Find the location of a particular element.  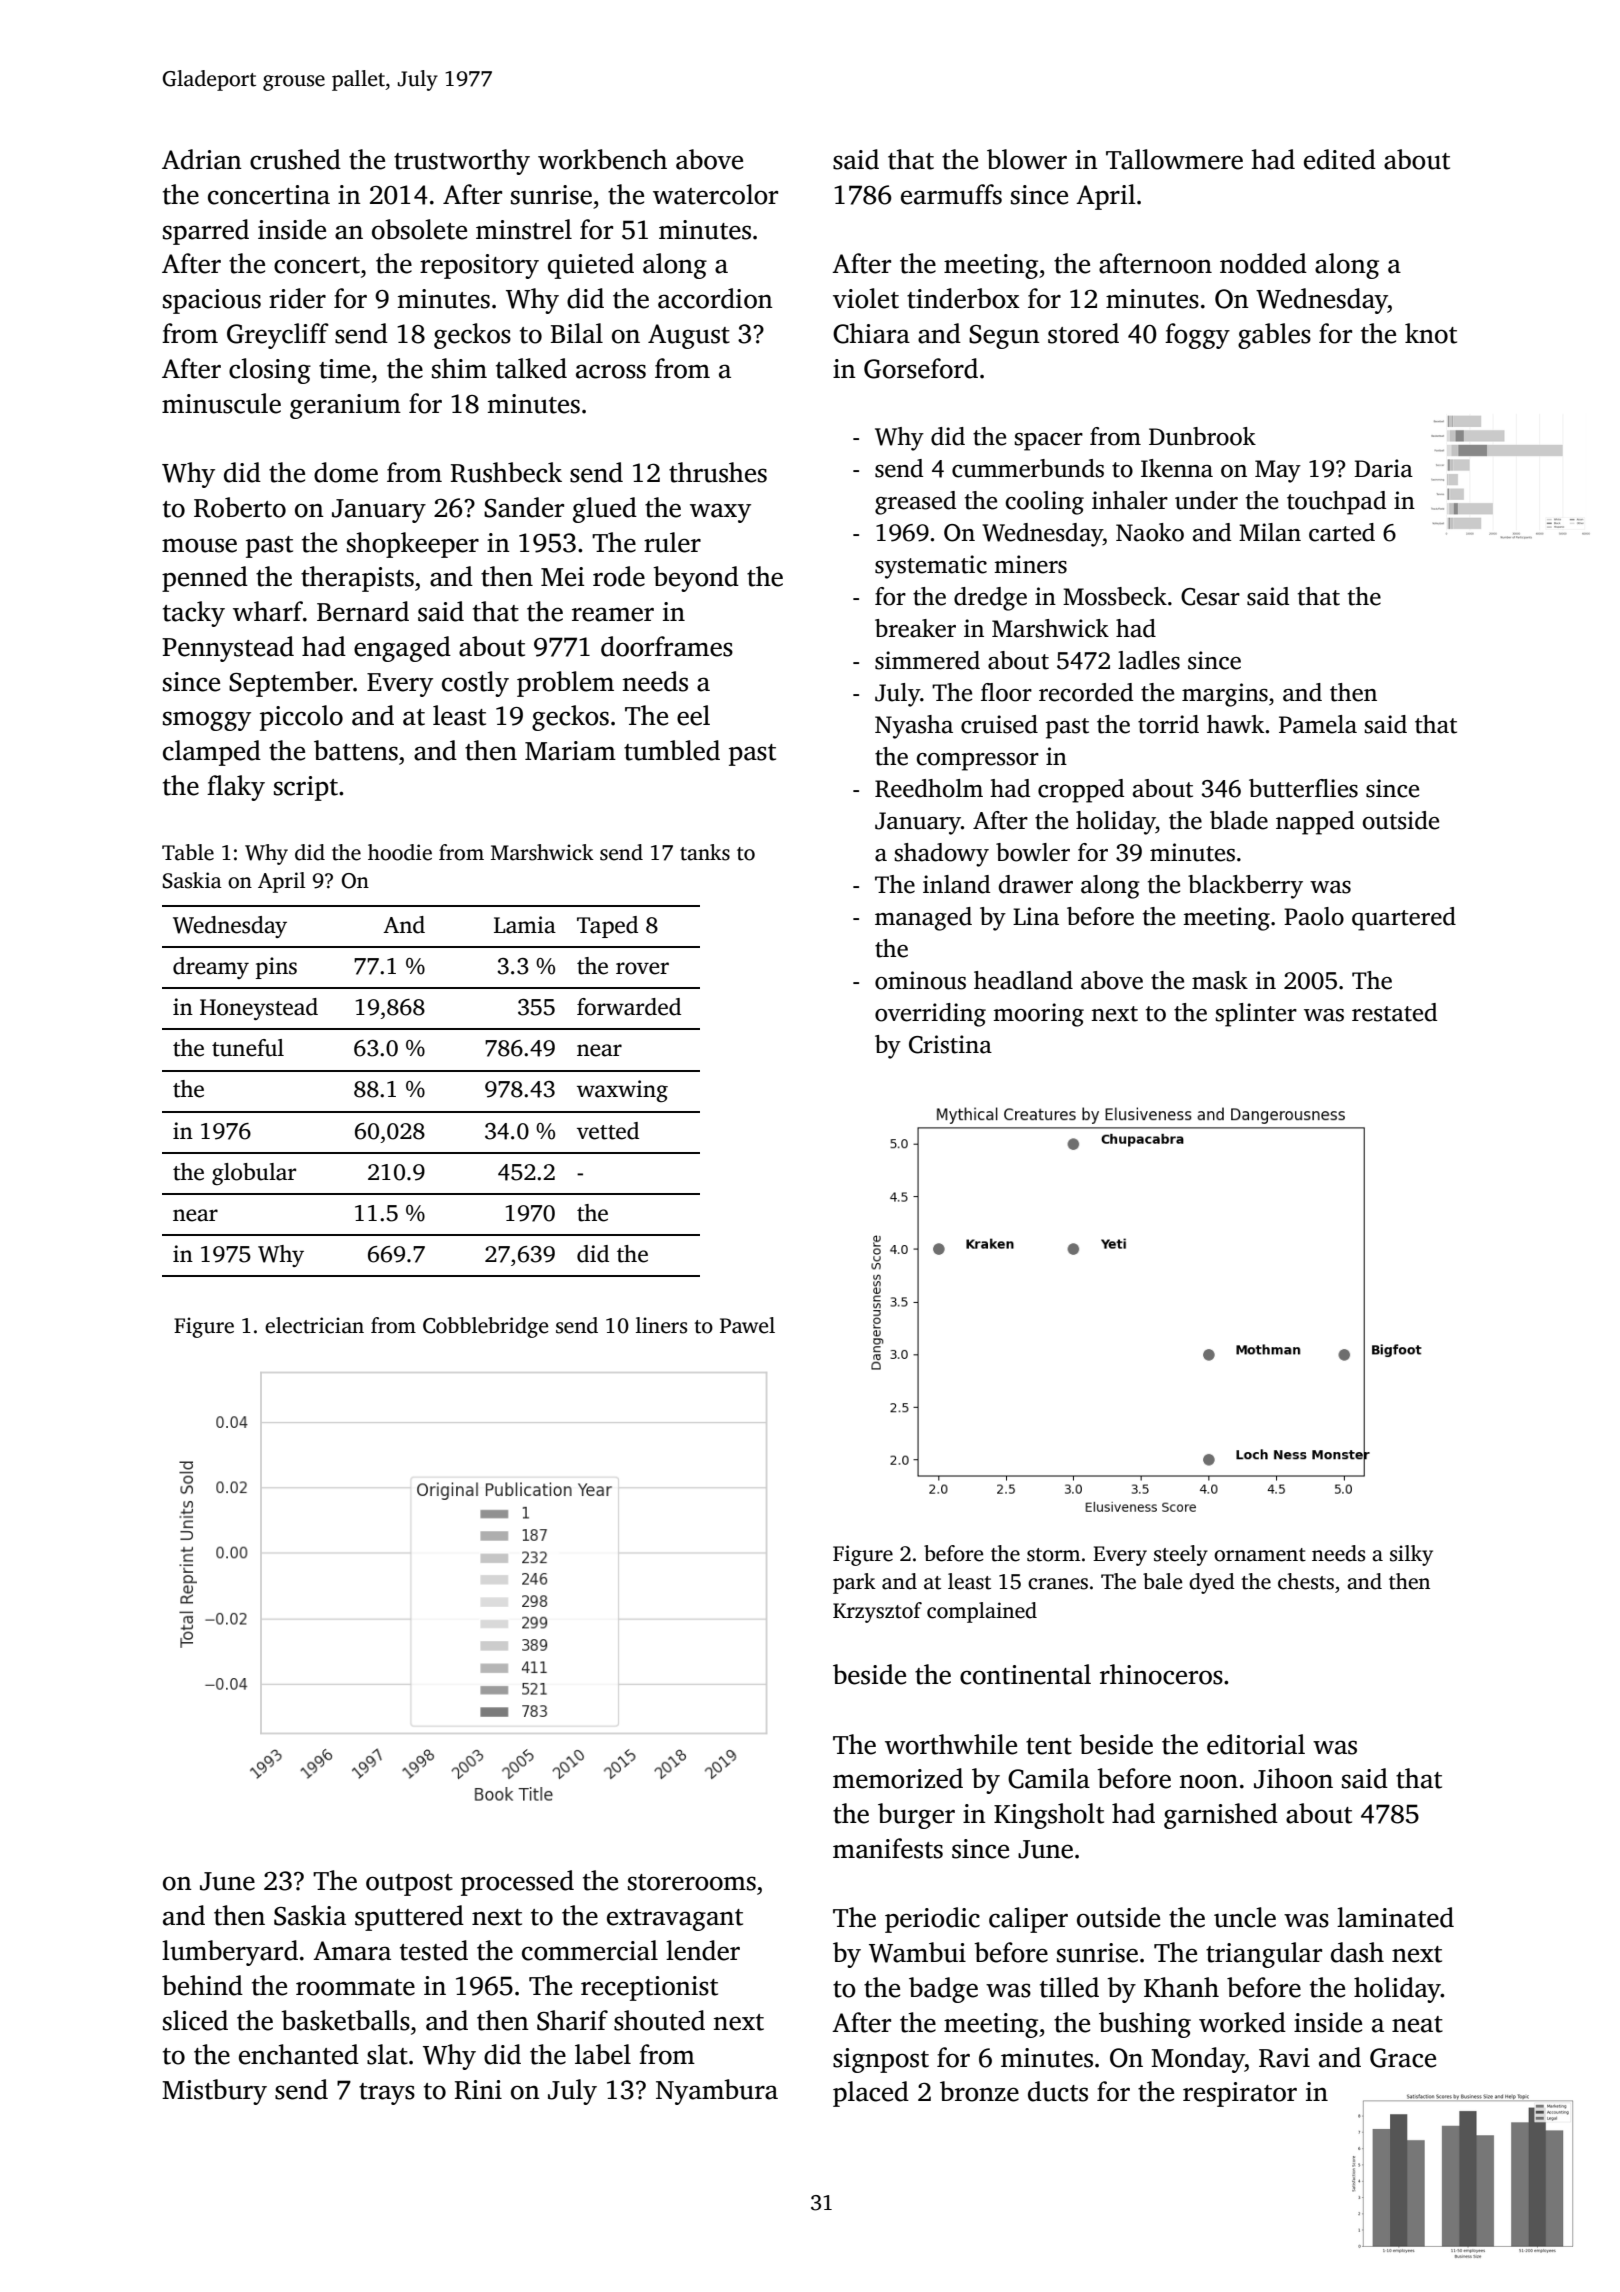

Nyambura is located at coordinates (717, 2092).
